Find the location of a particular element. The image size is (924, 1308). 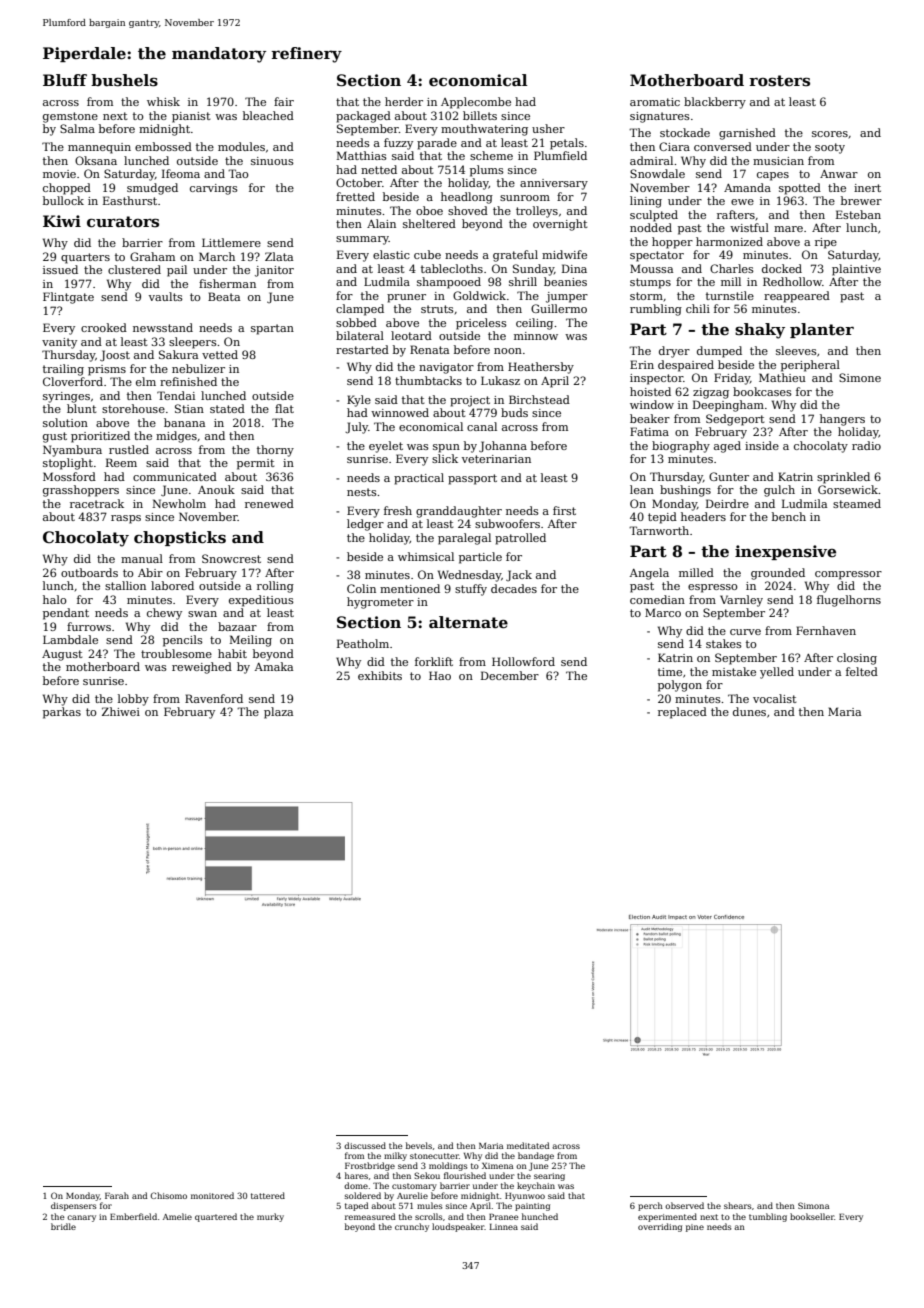

Chisomo is located at coordinates (168, 1195).
